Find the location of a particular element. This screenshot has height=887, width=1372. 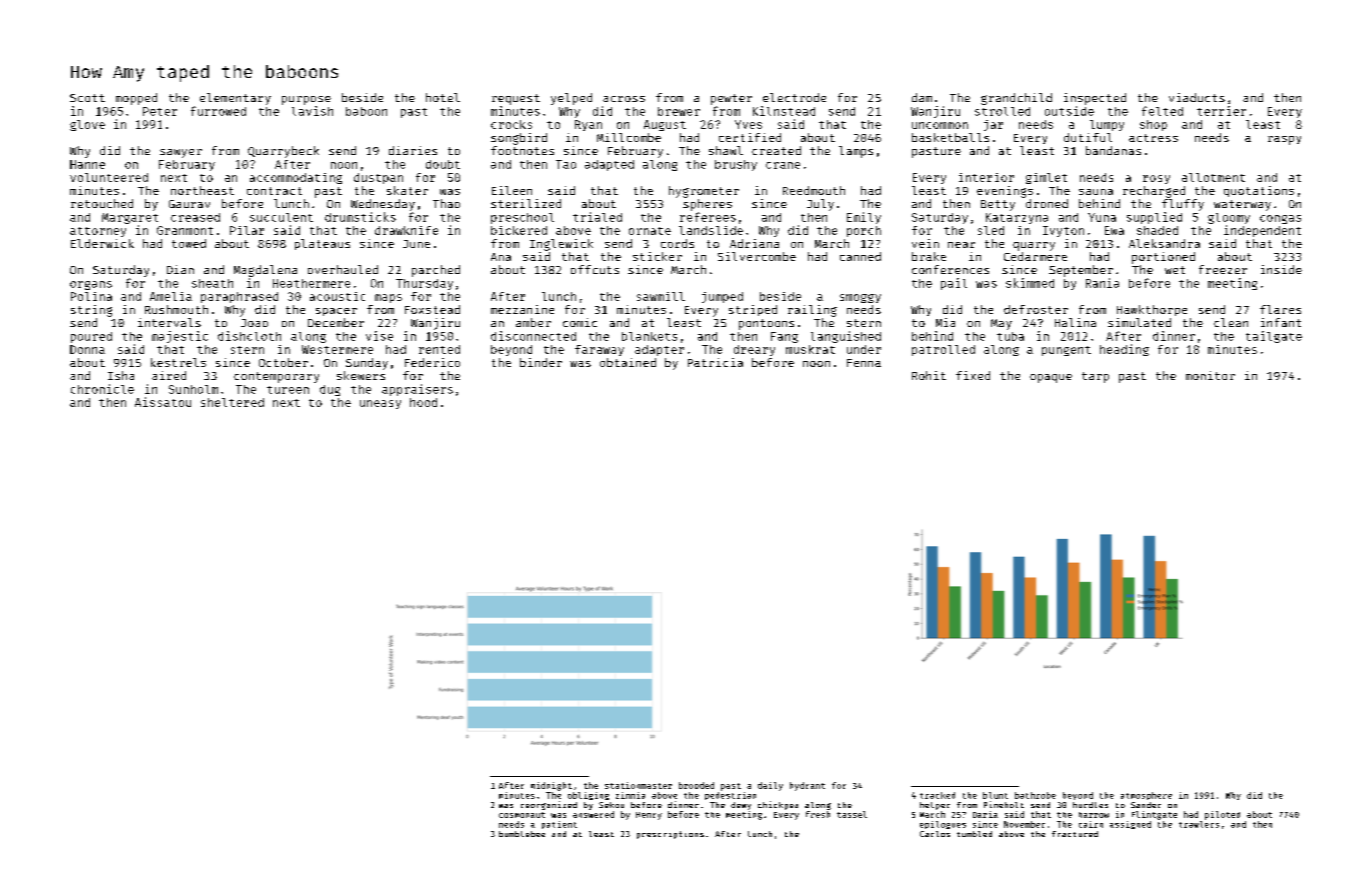

heading is located at coordinates (1124, 350).
